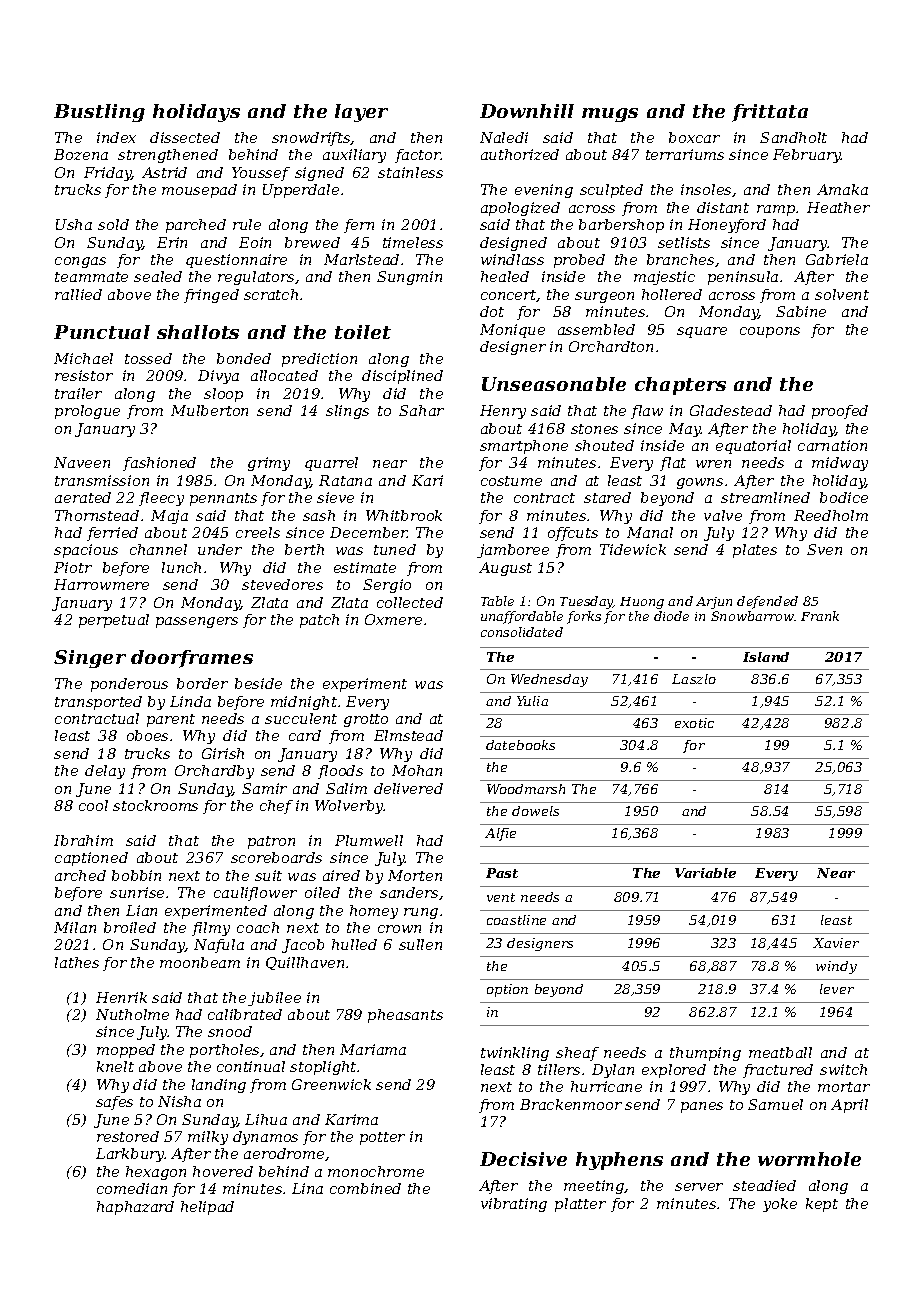 This page has width=924, height=1308. What do you see at coordinates (135, 1208) in the page?
I see `haphazard` at bounding box center [135, 1208].
